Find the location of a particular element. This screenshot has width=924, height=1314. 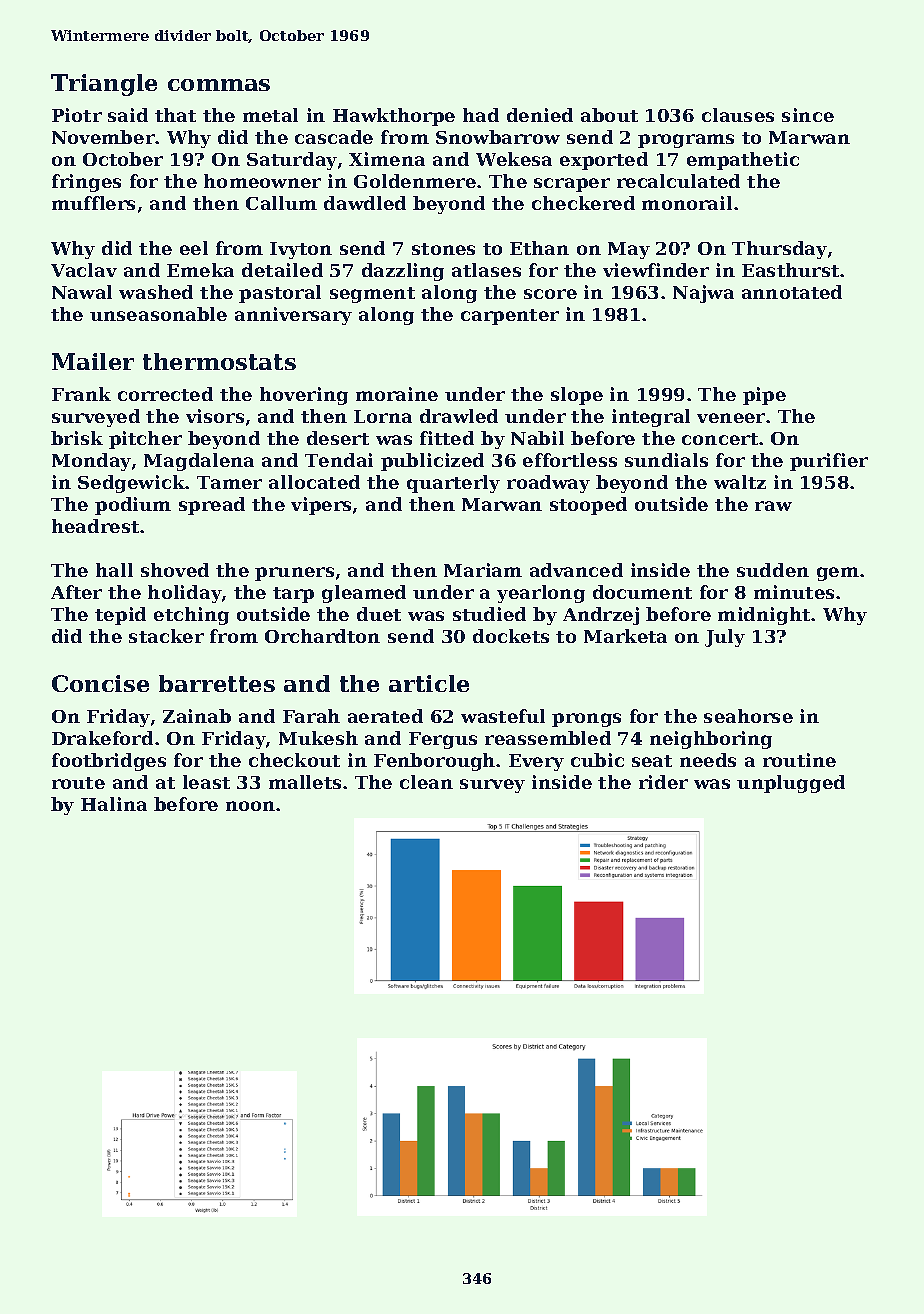

detailed is located at coordinates (282, 270).
